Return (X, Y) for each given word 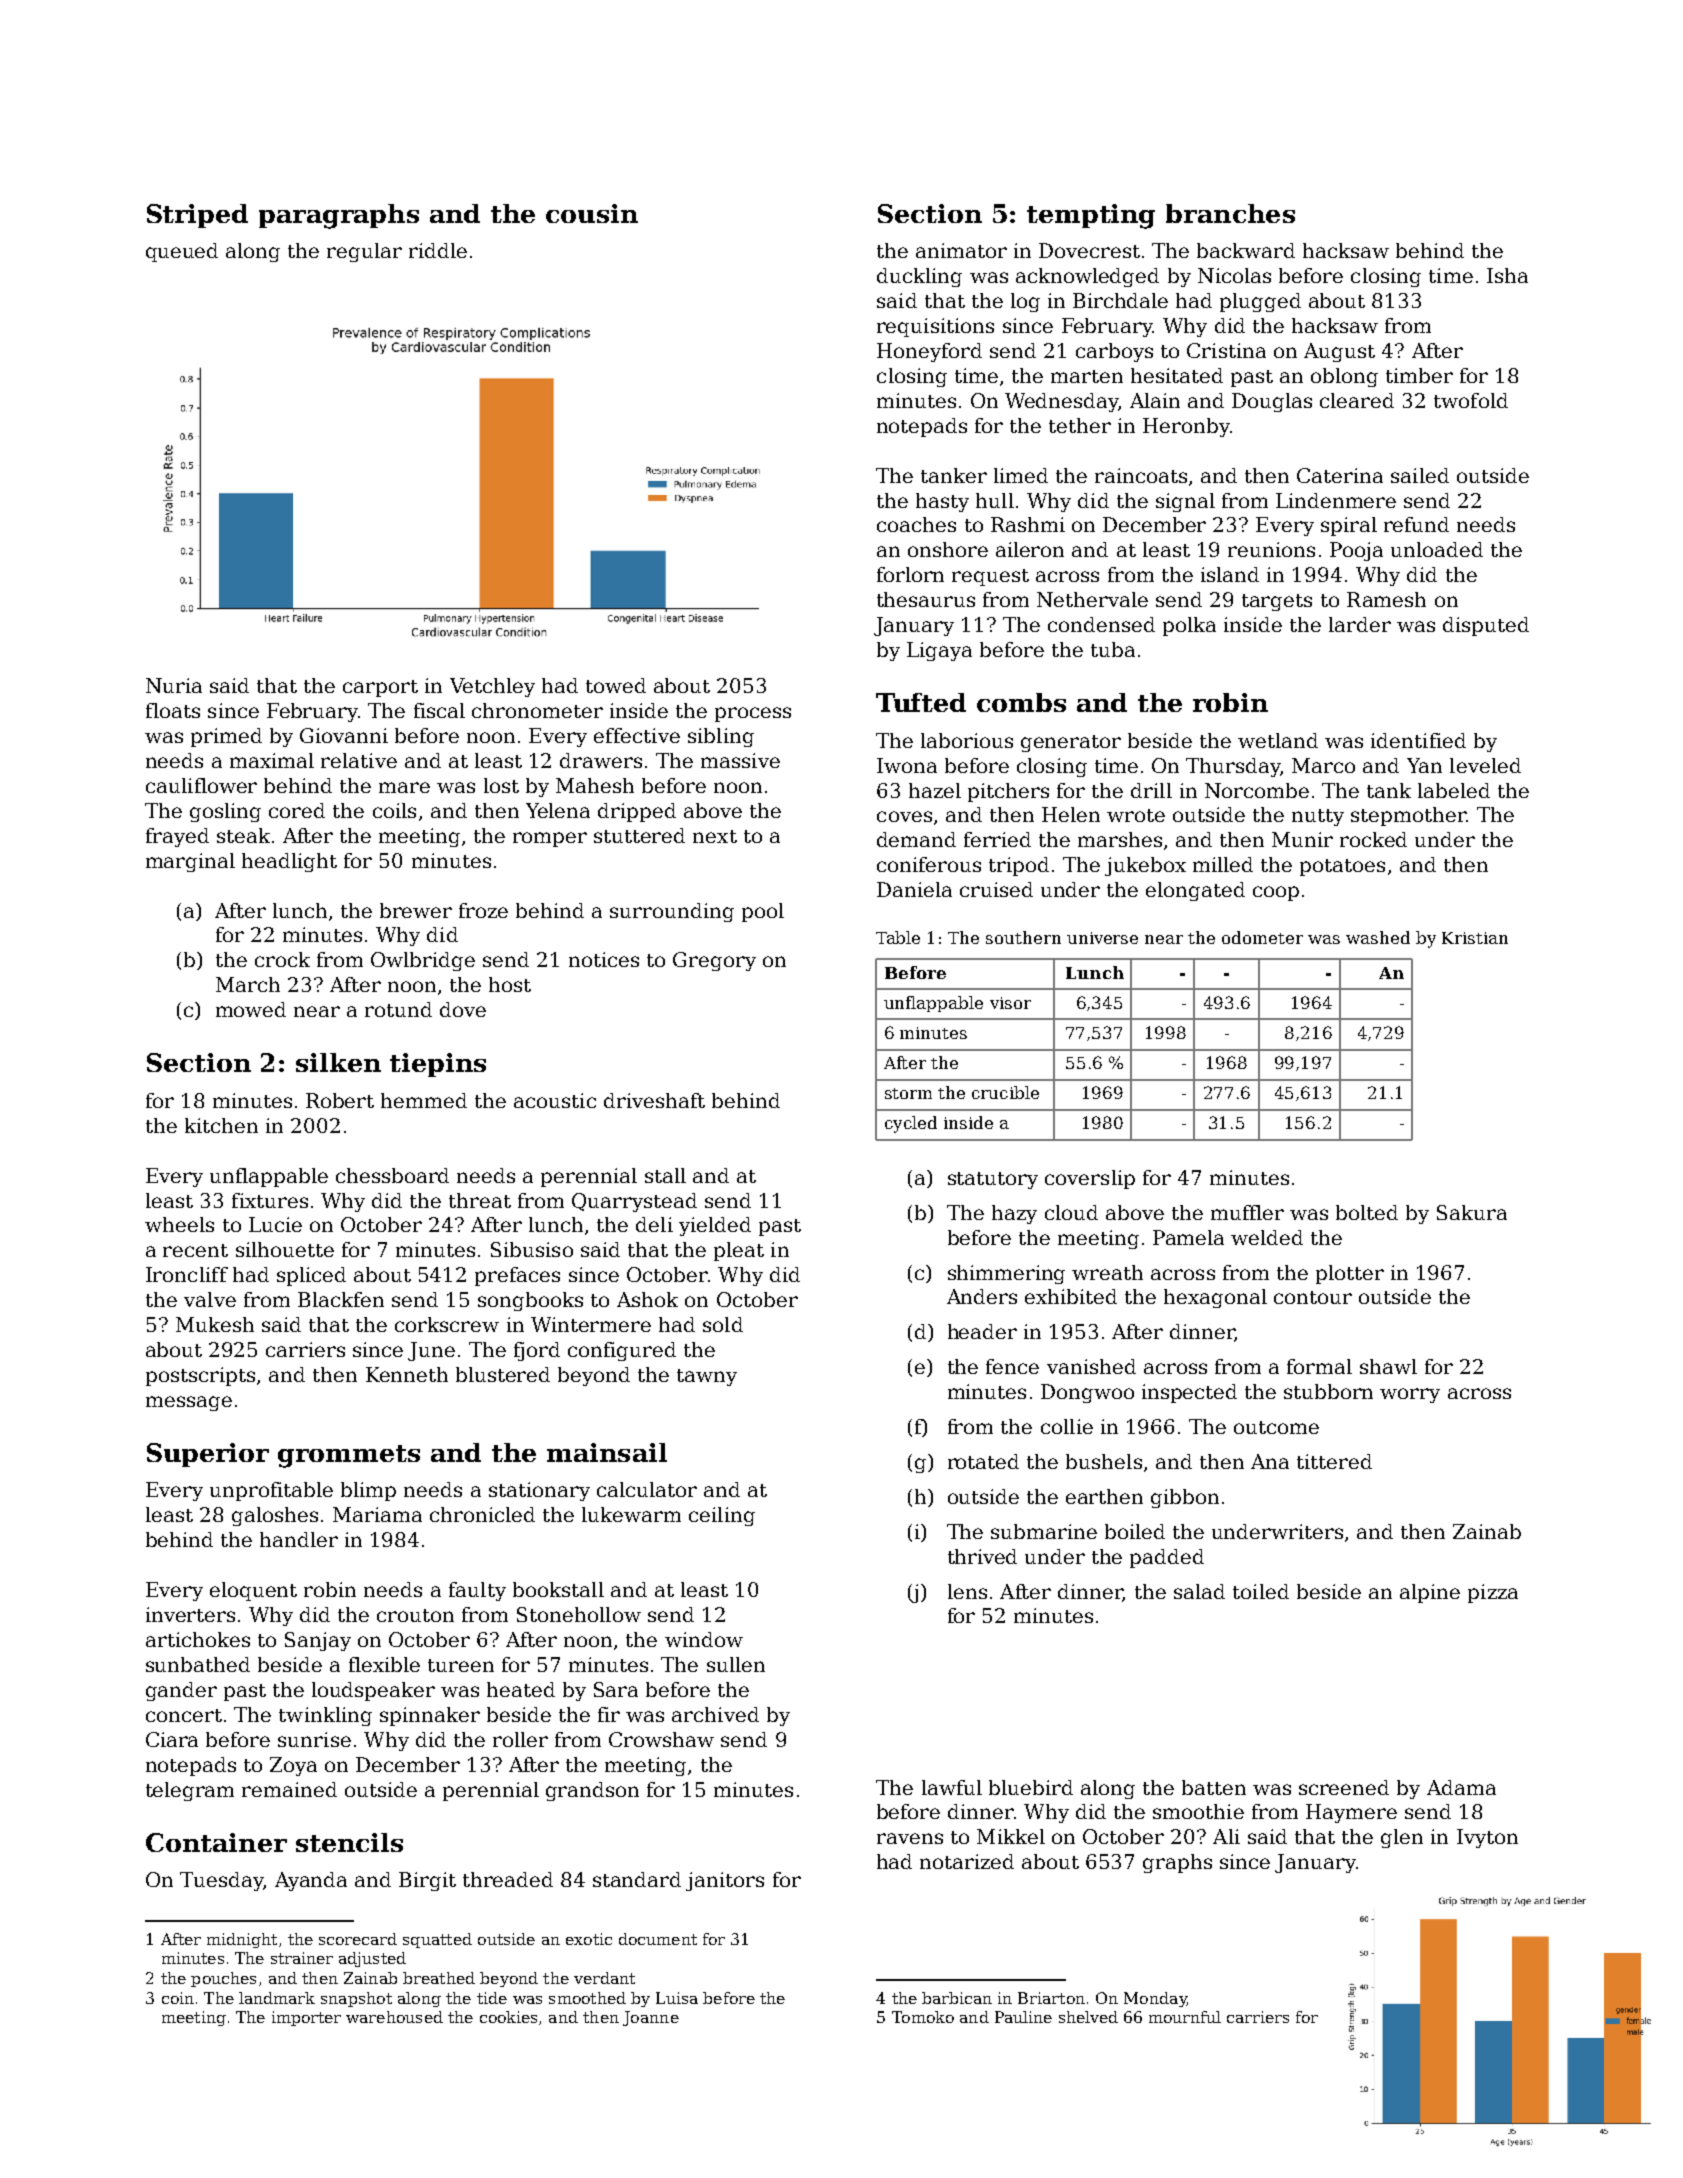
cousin (592, 213)
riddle (438, 250)
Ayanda (311, 1881)
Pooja (1356, 551)
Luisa (677, 1998)
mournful (1185, 2017)
